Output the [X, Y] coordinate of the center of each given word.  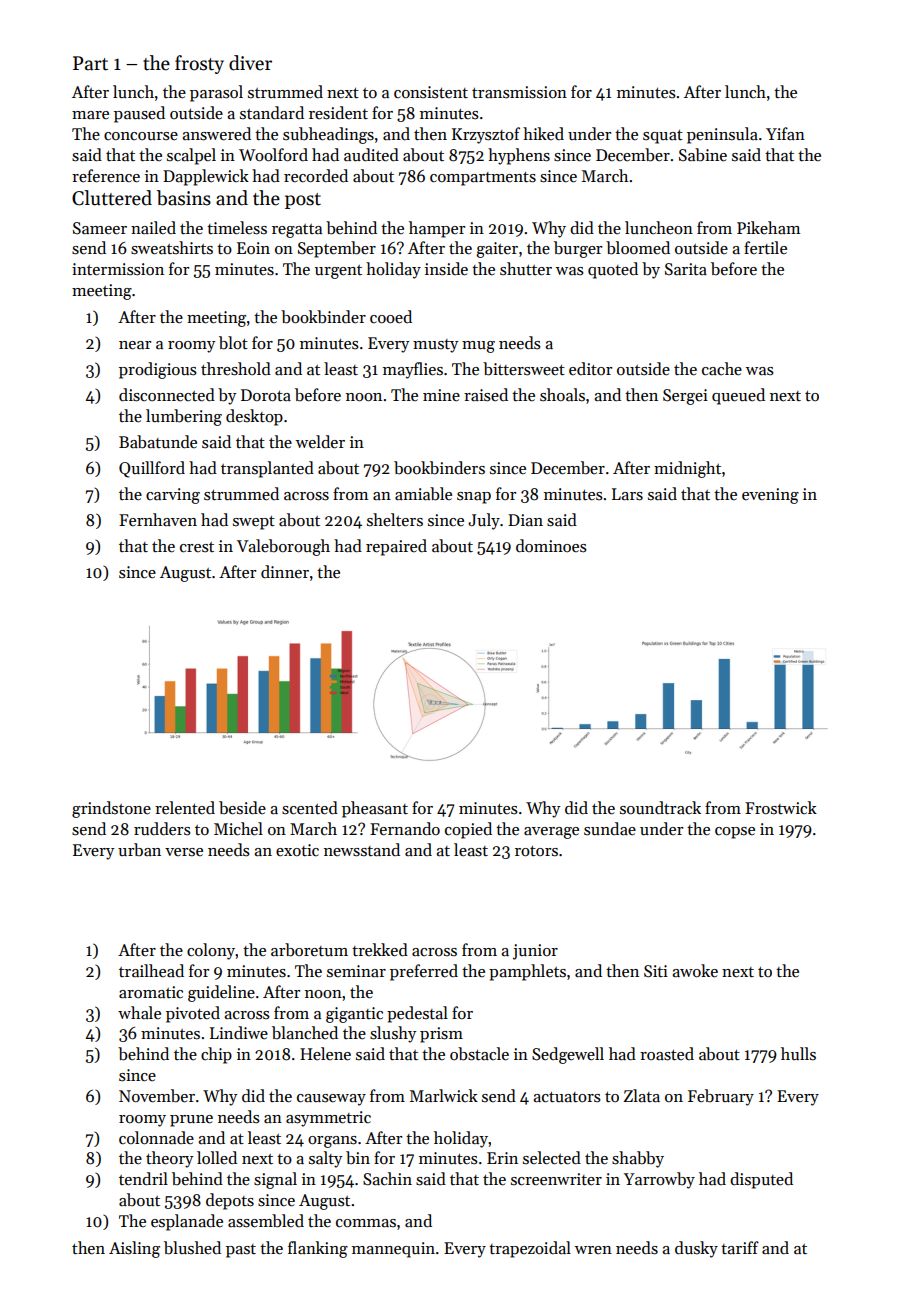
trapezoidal [530, 1249]
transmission [519, 92]
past [241, 1251]
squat [663, 137]
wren [593, 1250]
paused [139, 114]
